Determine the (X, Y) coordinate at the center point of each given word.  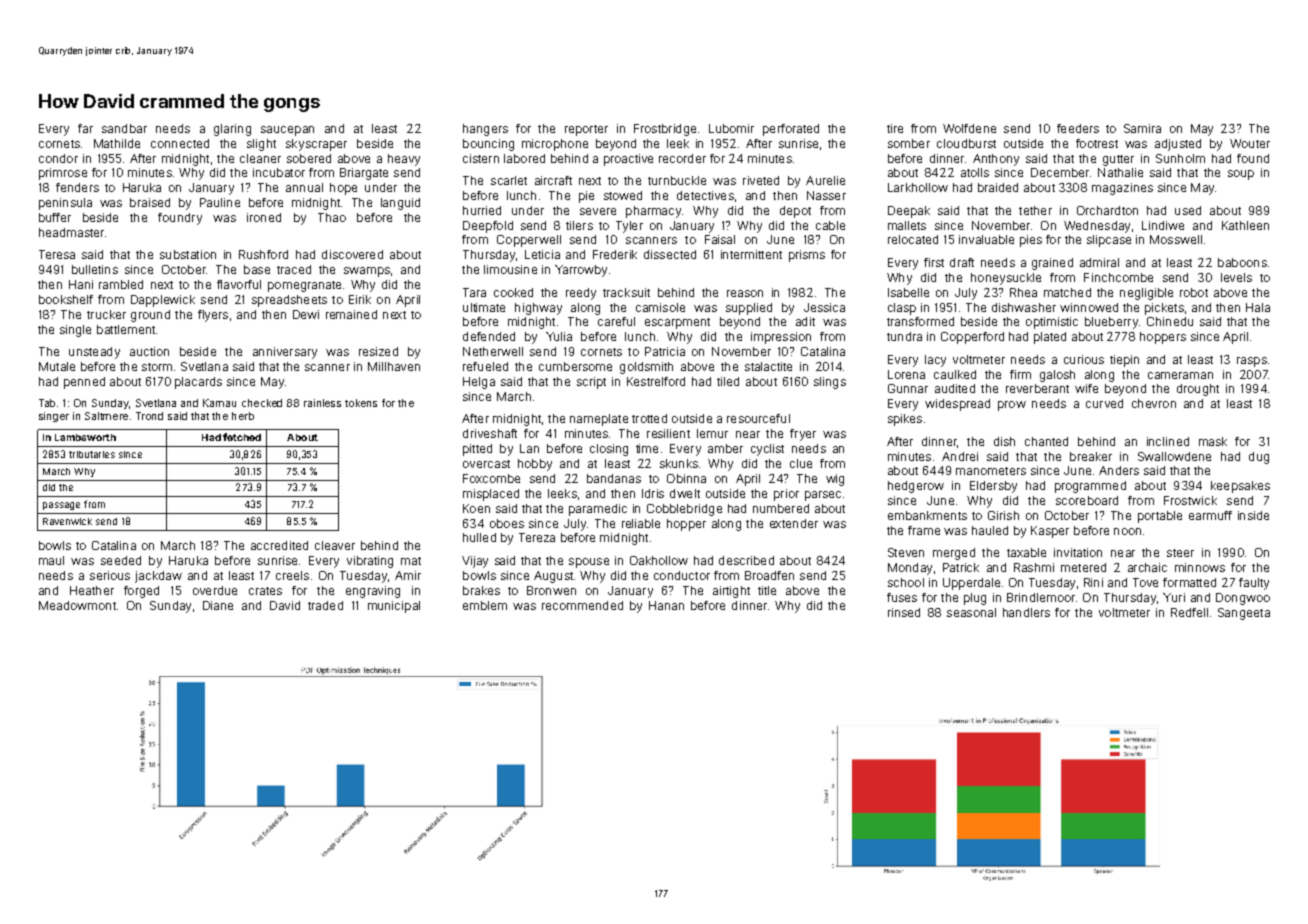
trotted (649, 418)
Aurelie (825, 180)
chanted (1046, 441)
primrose (63, 174)
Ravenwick (67, 521)
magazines (1122, 189)
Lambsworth (85, 437)
